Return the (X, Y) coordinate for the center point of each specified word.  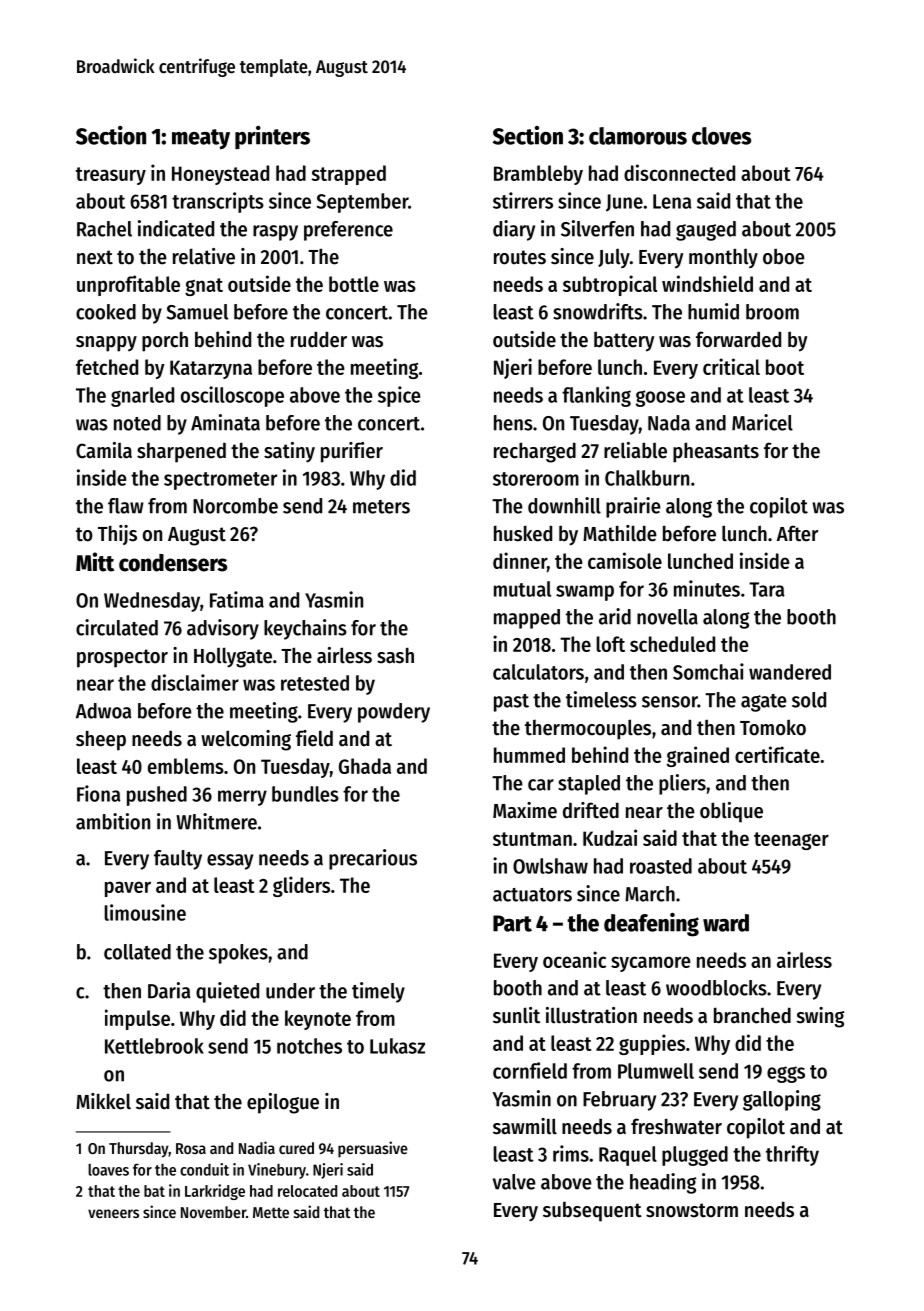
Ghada (365, 766)
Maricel (762, 422)
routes (520, 257)
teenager (791, 841)
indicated (176, 228)
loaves (108, 1170)
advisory (223, 629)
